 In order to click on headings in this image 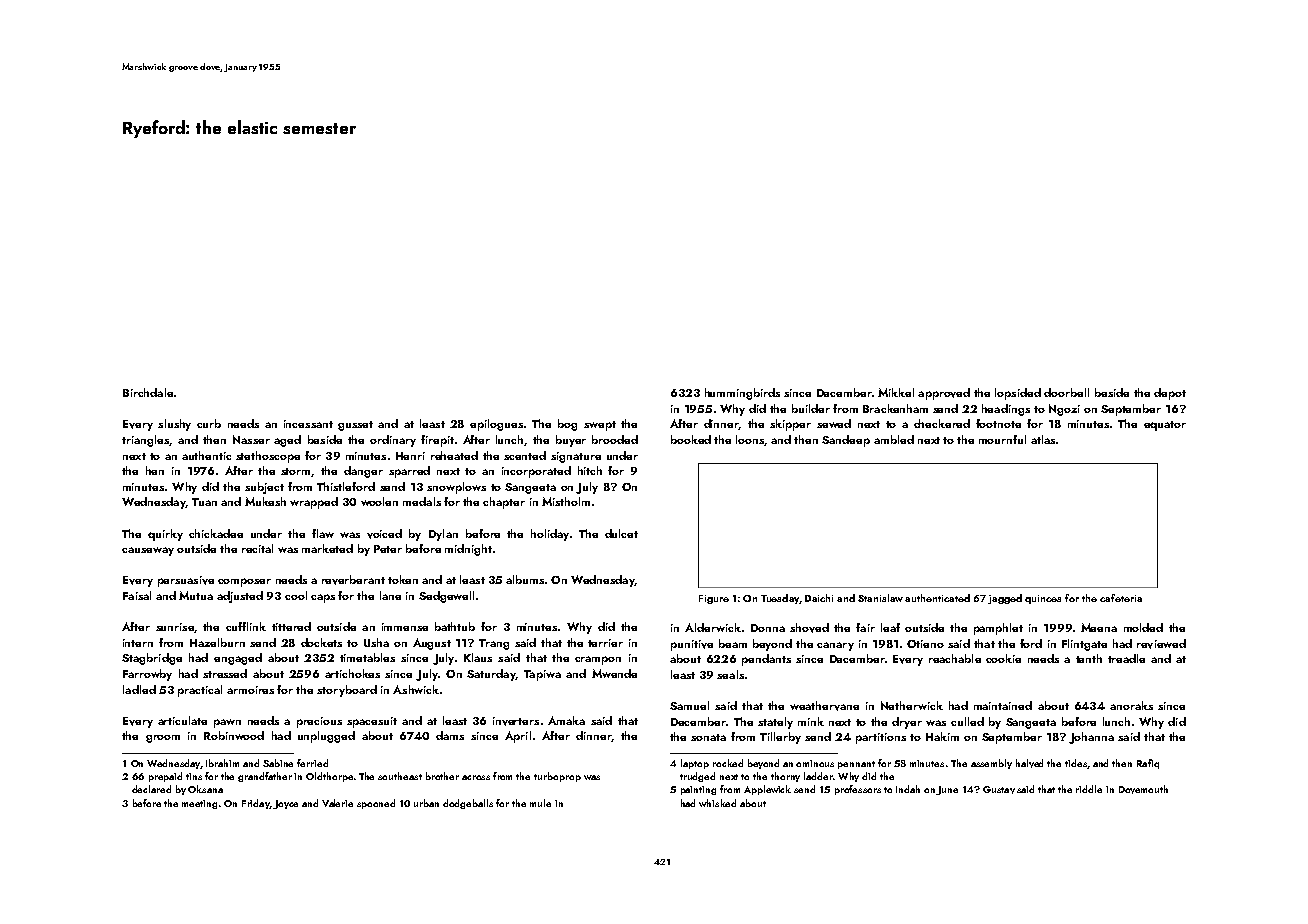, I will do `click(1006, 410)`.
